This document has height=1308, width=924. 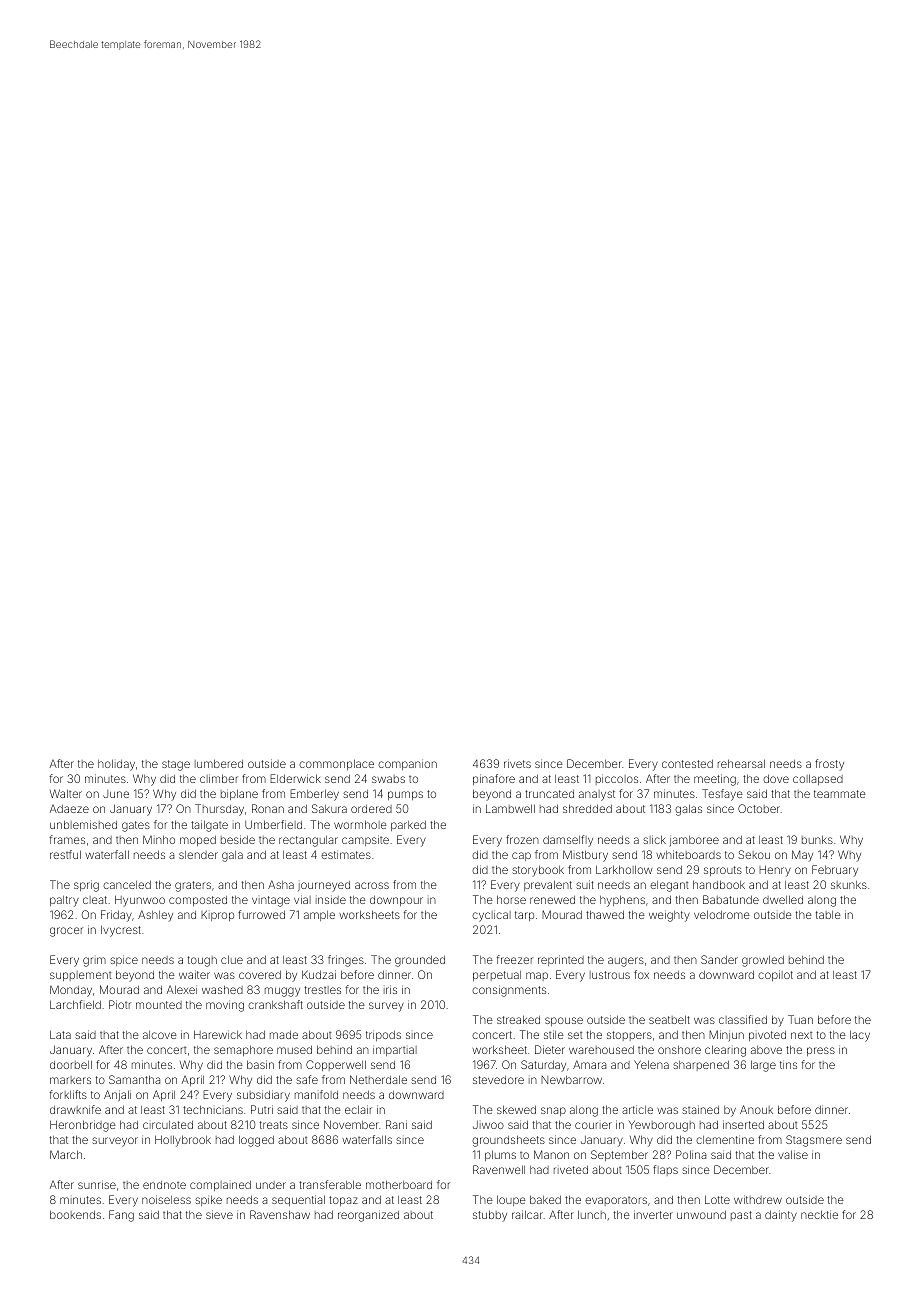 What do you see at coordinates (66, 932) in the document?
I see `grocer` at bounding box center [66, 932].
